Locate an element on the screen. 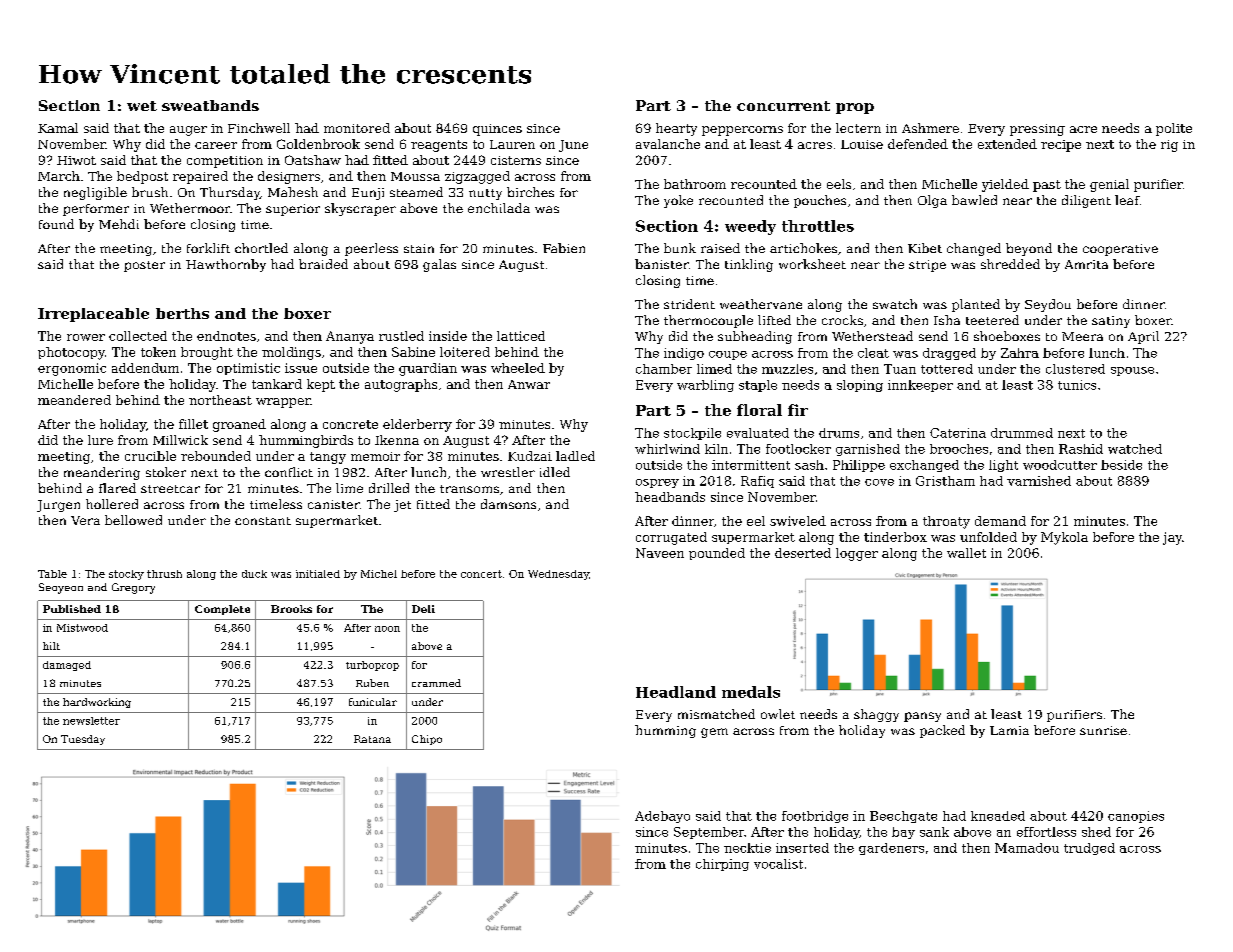 This screenshot has width=1233, height=952. necktie is located at coordinates (747, 848).
